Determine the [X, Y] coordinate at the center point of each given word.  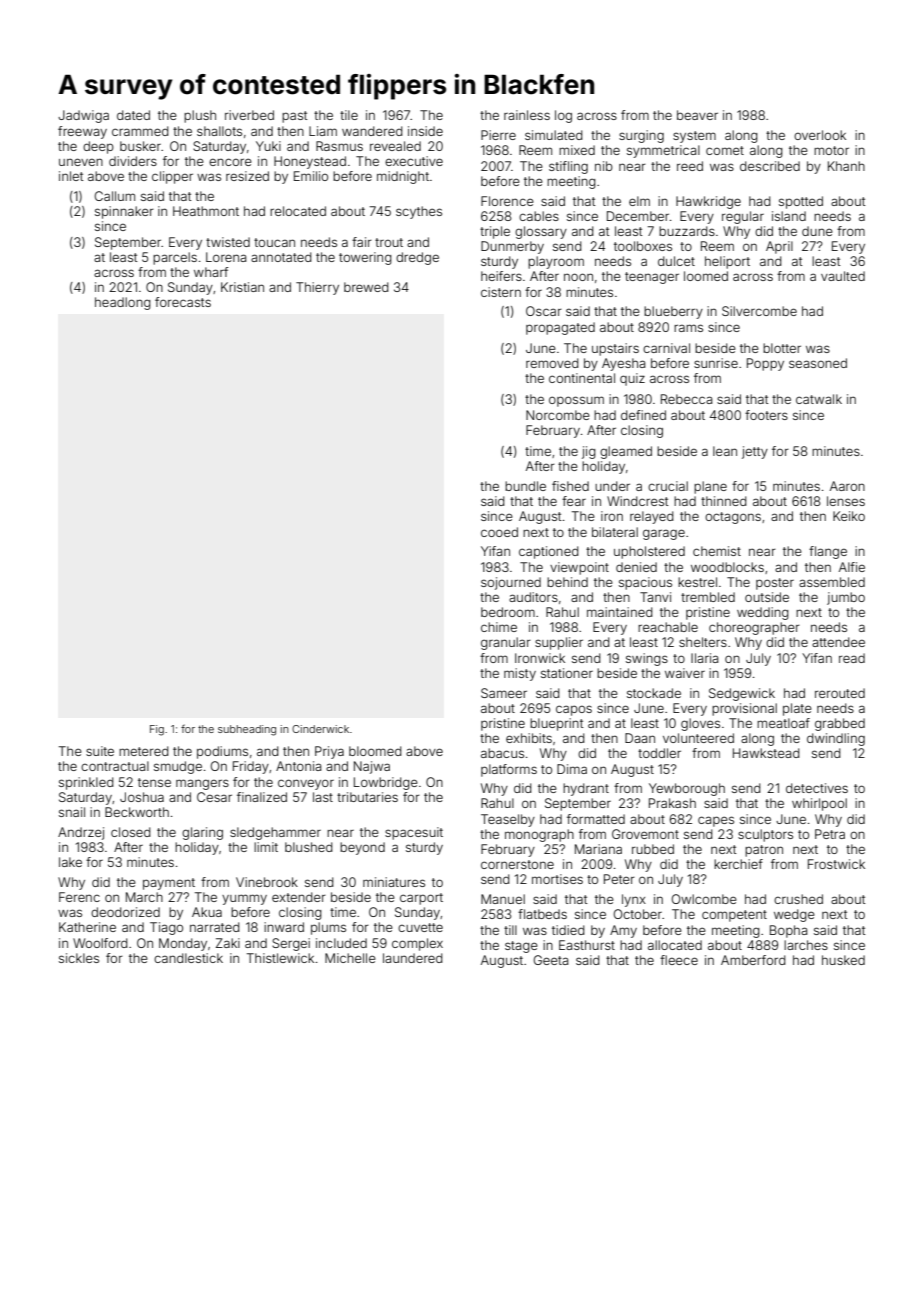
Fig [157, 730]
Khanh [846, 166]
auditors [533, 597]
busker [140, 146]
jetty [755, 452]
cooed [499, 532]
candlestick [188, 958]
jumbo [846, 598]
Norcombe [558, 415]
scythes [419, 212]
